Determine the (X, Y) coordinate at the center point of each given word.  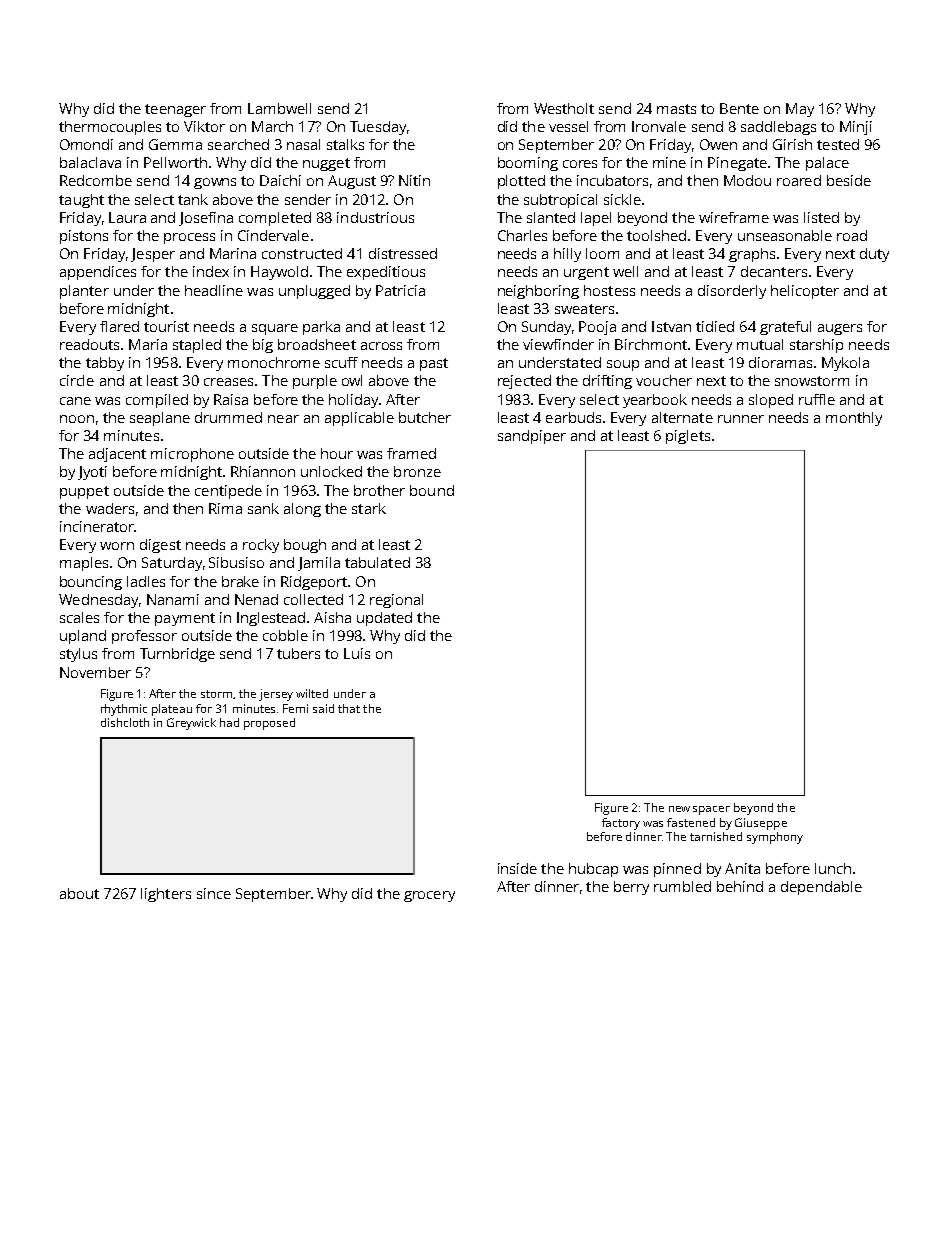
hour (337, 453)
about (79, 893)
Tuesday (378, 128)
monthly (854, 419)
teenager (175, 110)
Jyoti (92, 473)
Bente (739, 108)
